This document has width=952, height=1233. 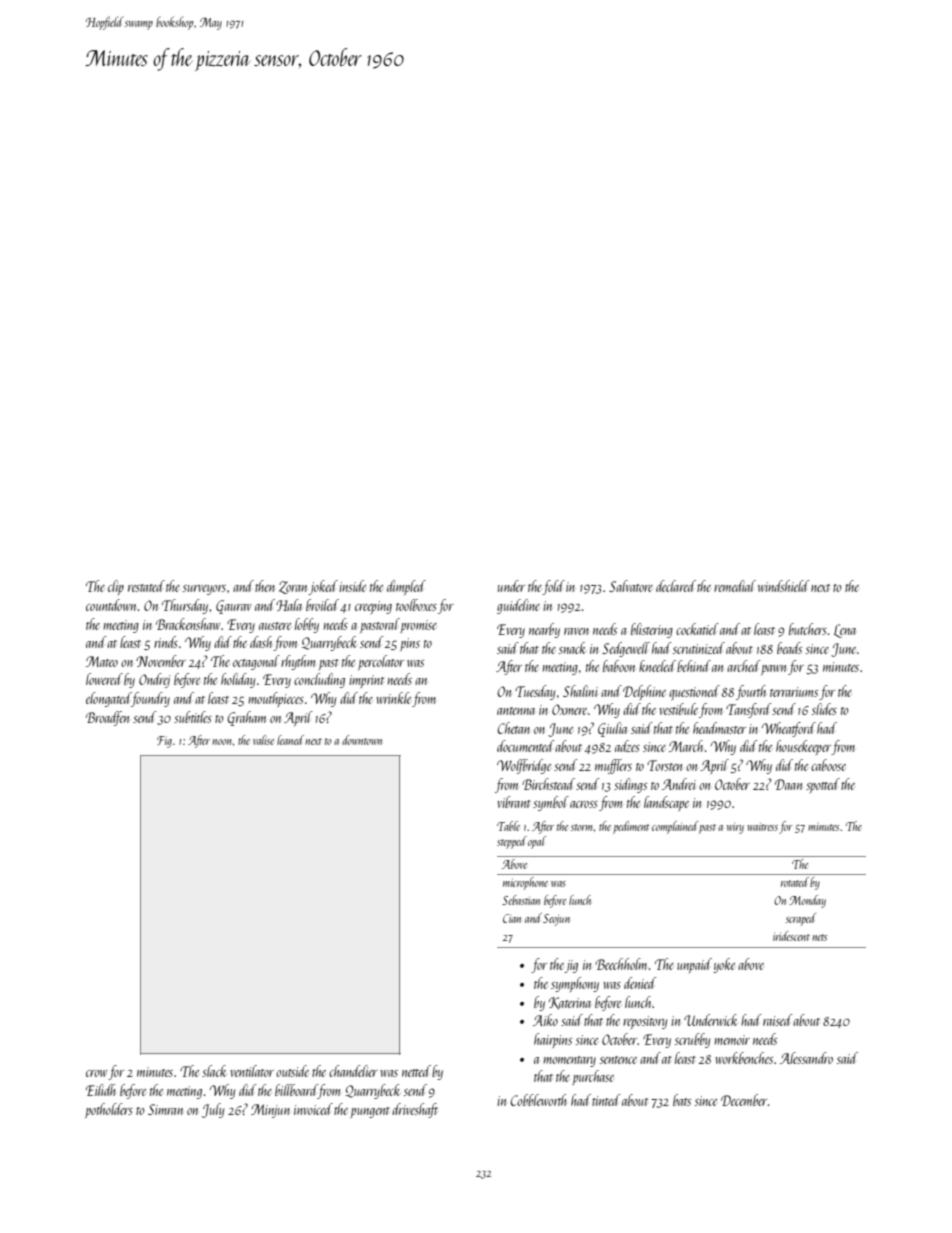 What do you see at coordinates (265, 586) in the document?
I see `then` at bounding box center [265, 586].
